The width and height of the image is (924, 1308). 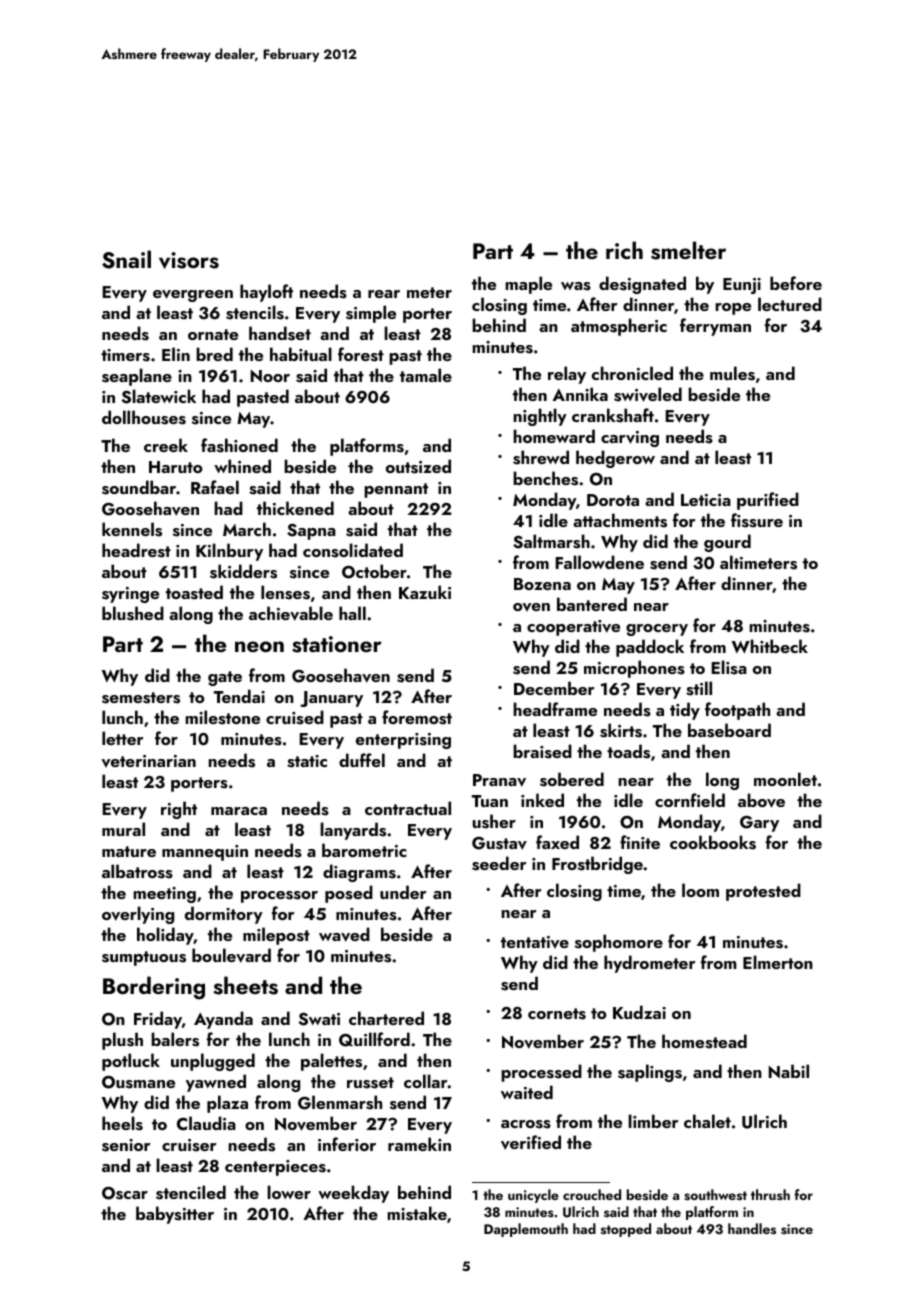 What do you see at coordinates (732, 373) in the image?
I see `mules` at bounding box center [732, 373].
